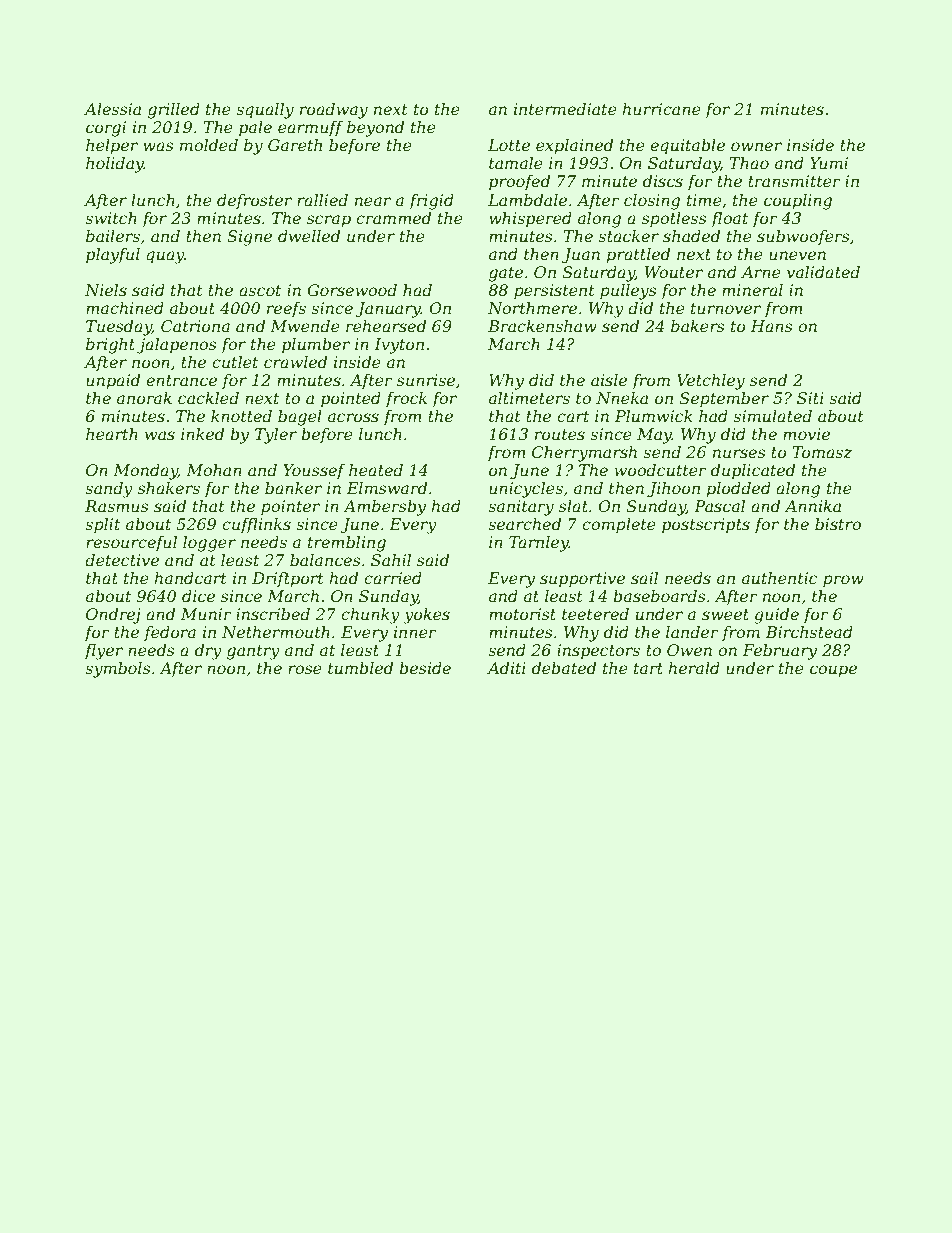 Image resolution: width=952 pixels, height=1233 pixels. Describe the element at coordinates (113, 616) in the document. I see `Ondrej` at that location.
